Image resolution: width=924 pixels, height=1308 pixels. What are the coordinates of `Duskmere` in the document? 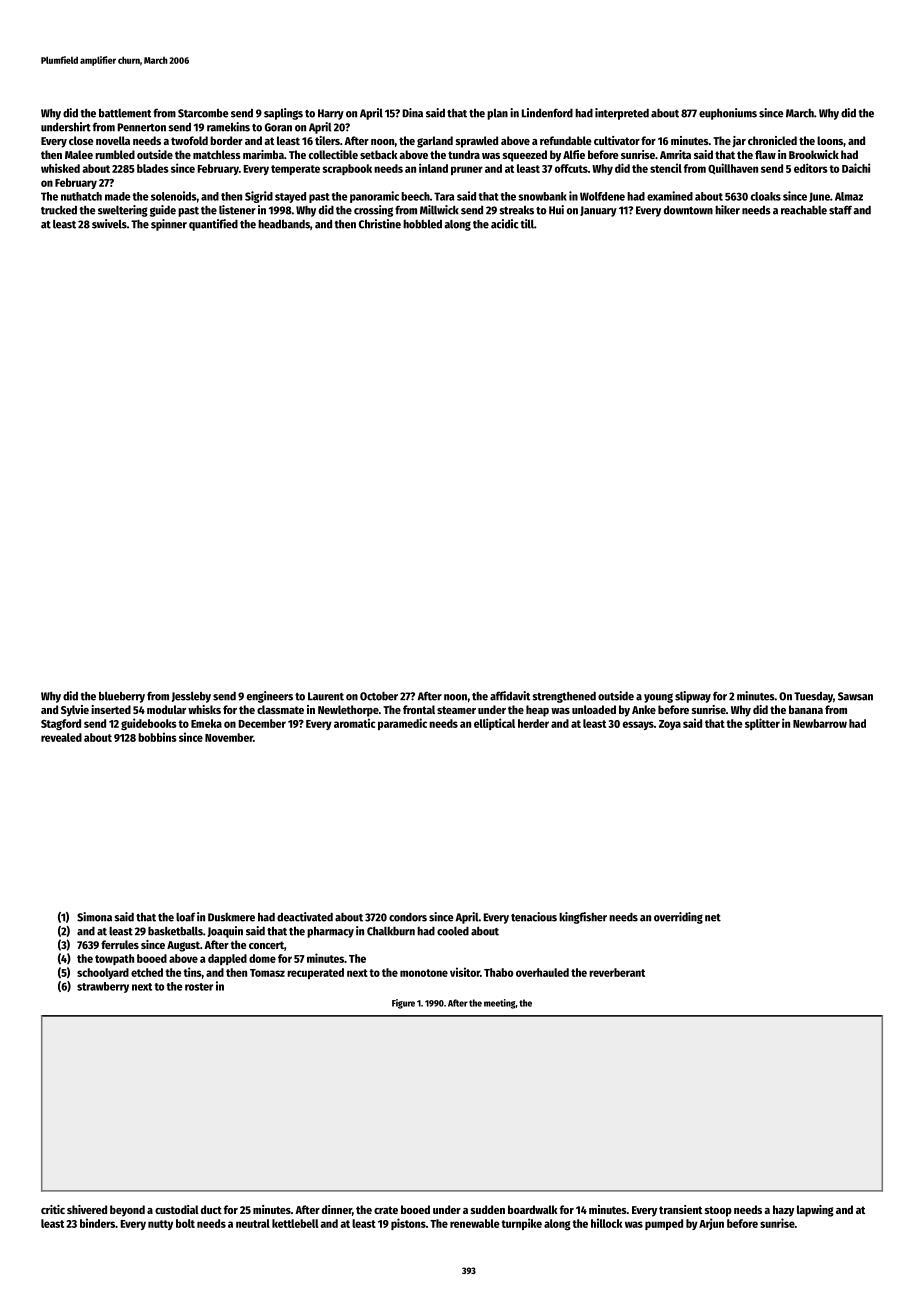 It's located at (231, 917).
